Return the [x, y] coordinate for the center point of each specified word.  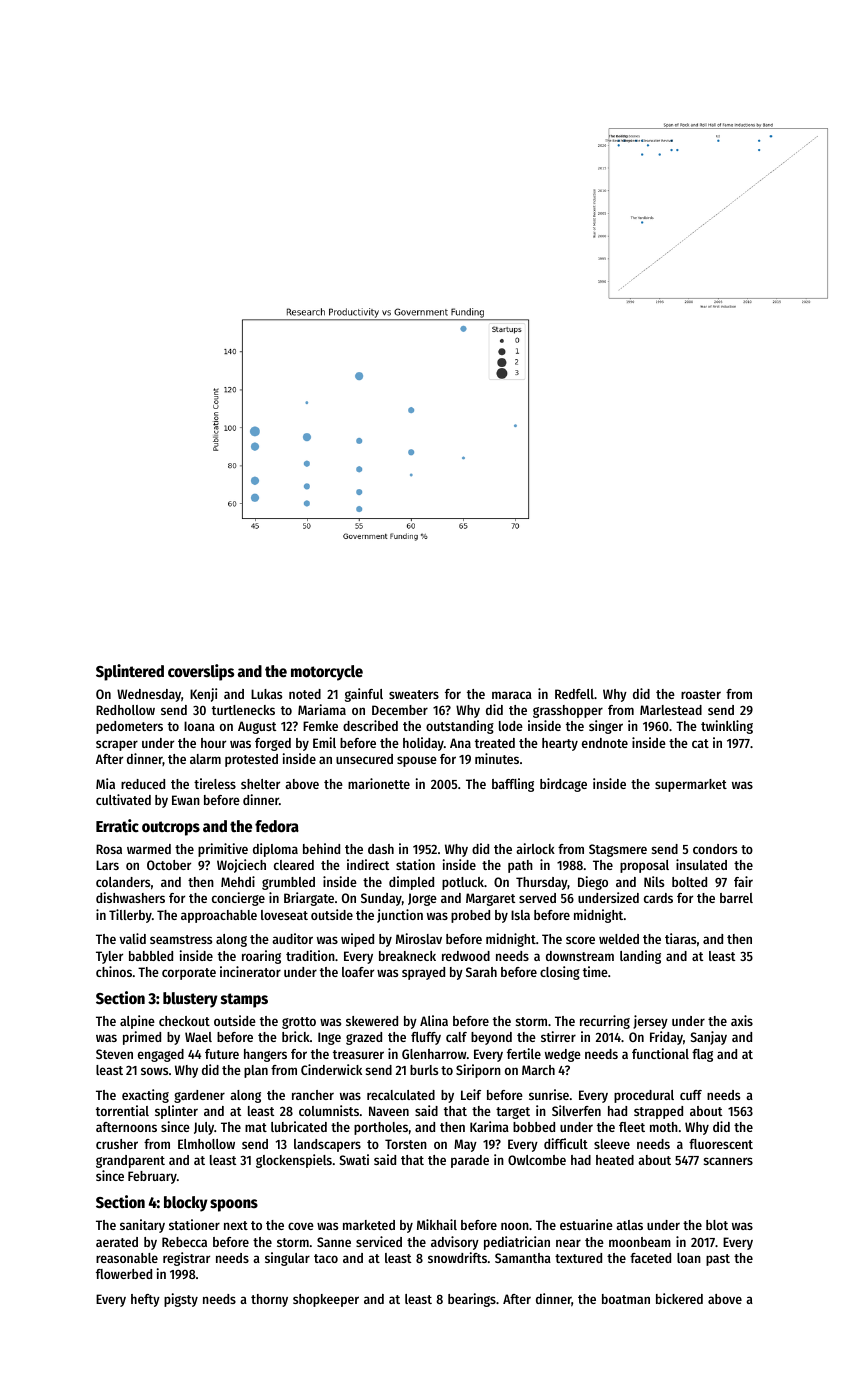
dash [381, 849]
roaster [701, 694]
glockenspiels [294, 1161]
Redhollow [125, 710]
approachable [219, 916]
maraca [512, 695]
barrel [736, 898]
